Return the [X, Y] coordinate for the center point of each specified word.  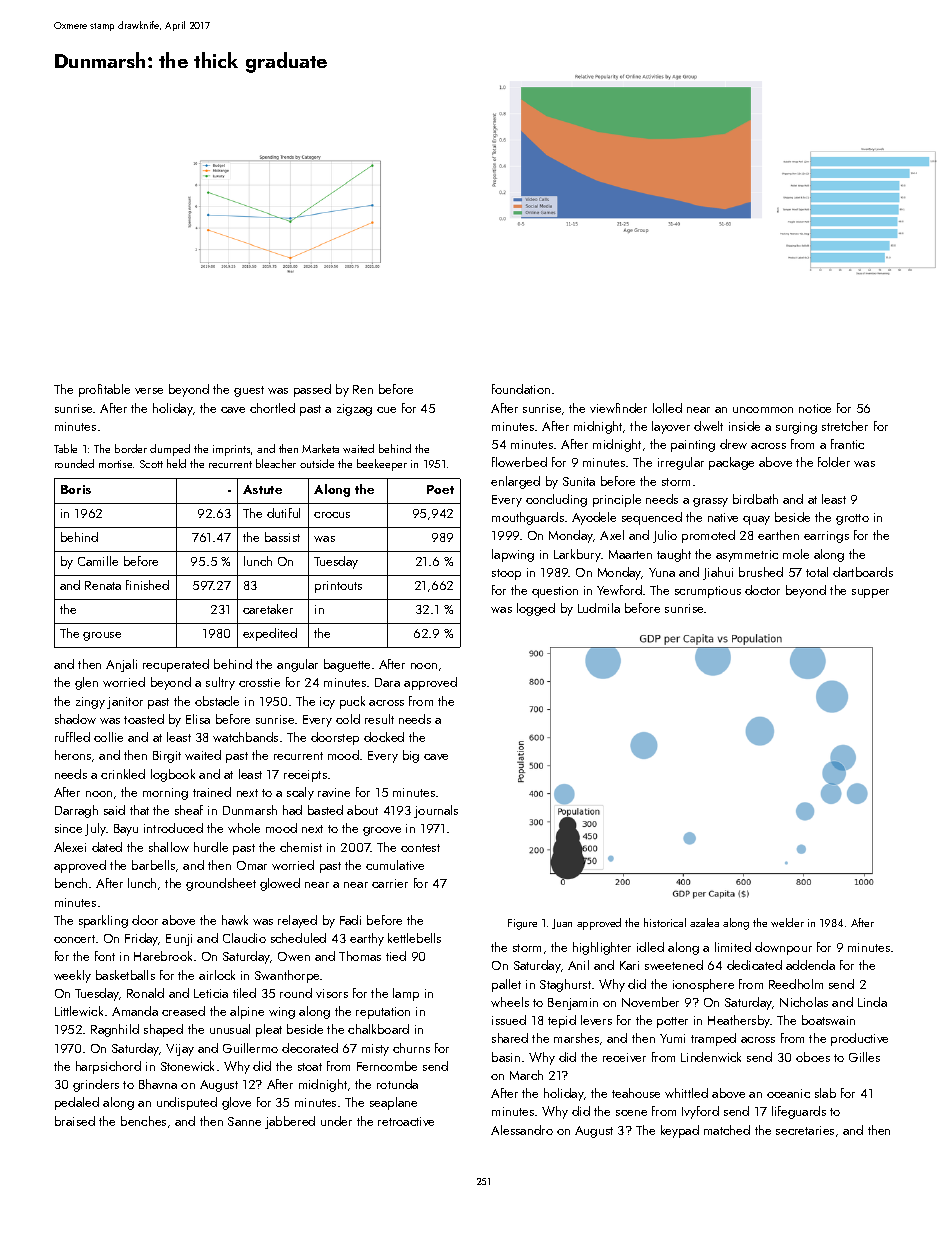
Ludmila [599, 608]
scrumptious [708, 592]
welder [787, 922]
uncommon [763, 410]
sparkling [103, 921]
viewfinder [618, 408]
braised [75, 1121]
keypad [680, 1131]
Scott [151, 464]
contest [420, 848]
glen [86, 683]
